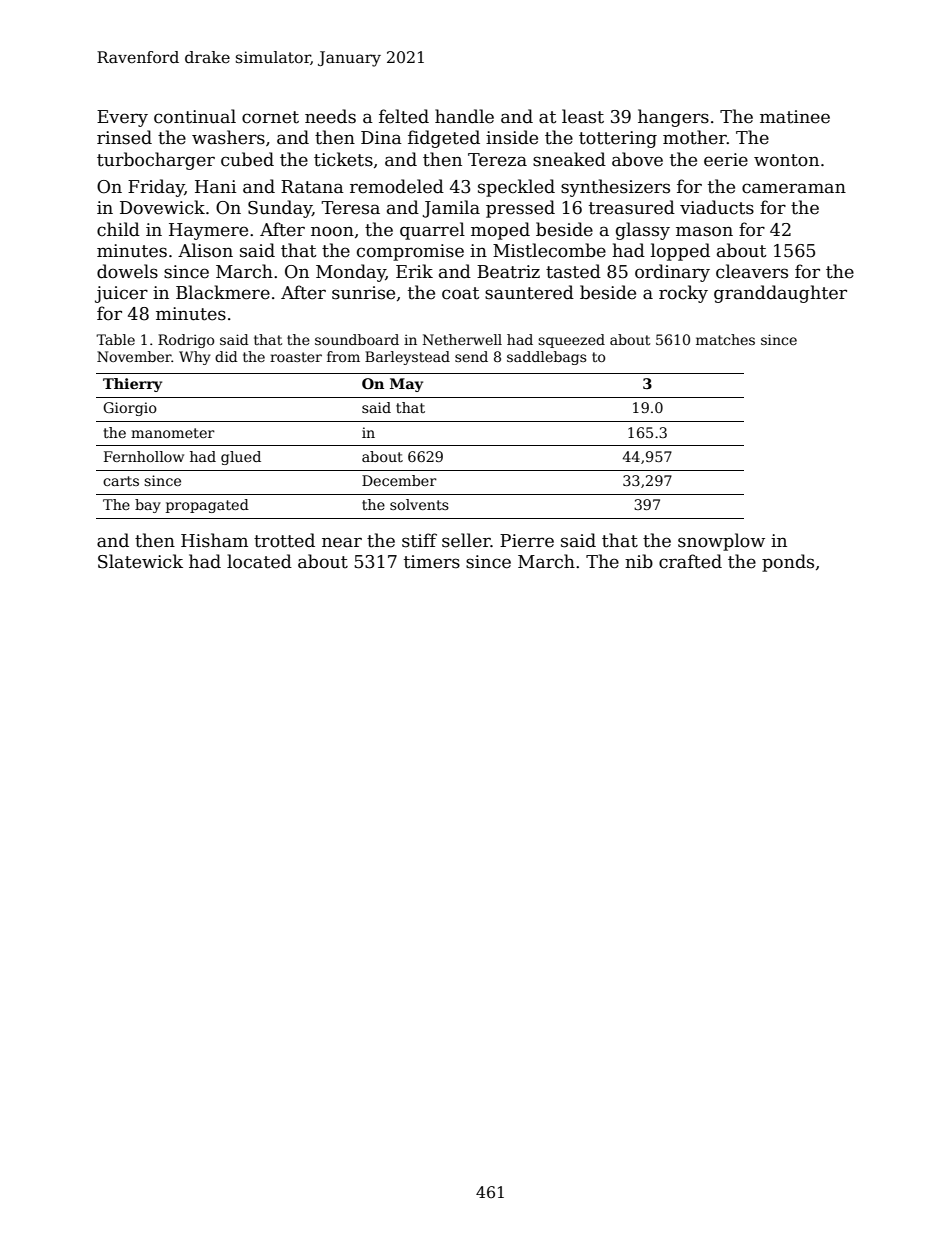  I want to click on Tereza, so click(497, 160).
